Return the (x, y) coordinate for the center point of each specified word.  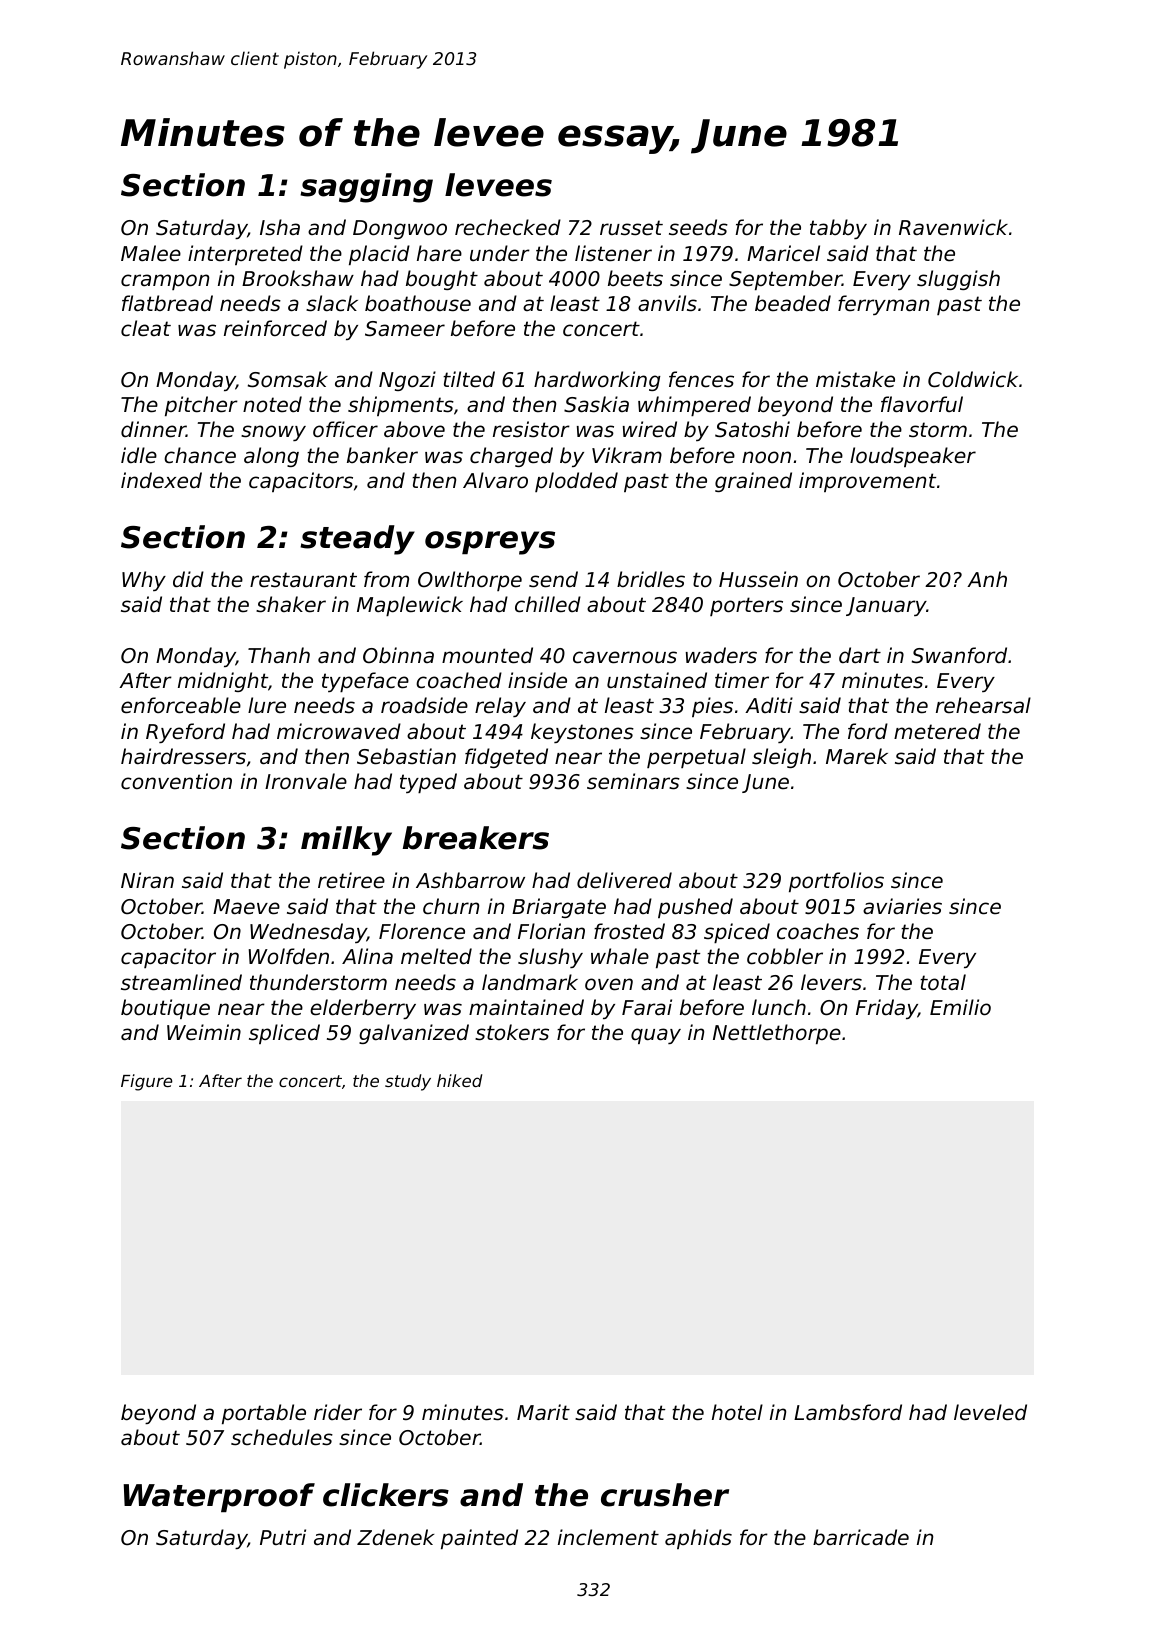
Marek (857, 756)
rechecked (508, 227)
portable (264, 1414)
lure (267, 705)
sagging (366, 188)
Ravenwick (953, 227)
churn (451, 906)
